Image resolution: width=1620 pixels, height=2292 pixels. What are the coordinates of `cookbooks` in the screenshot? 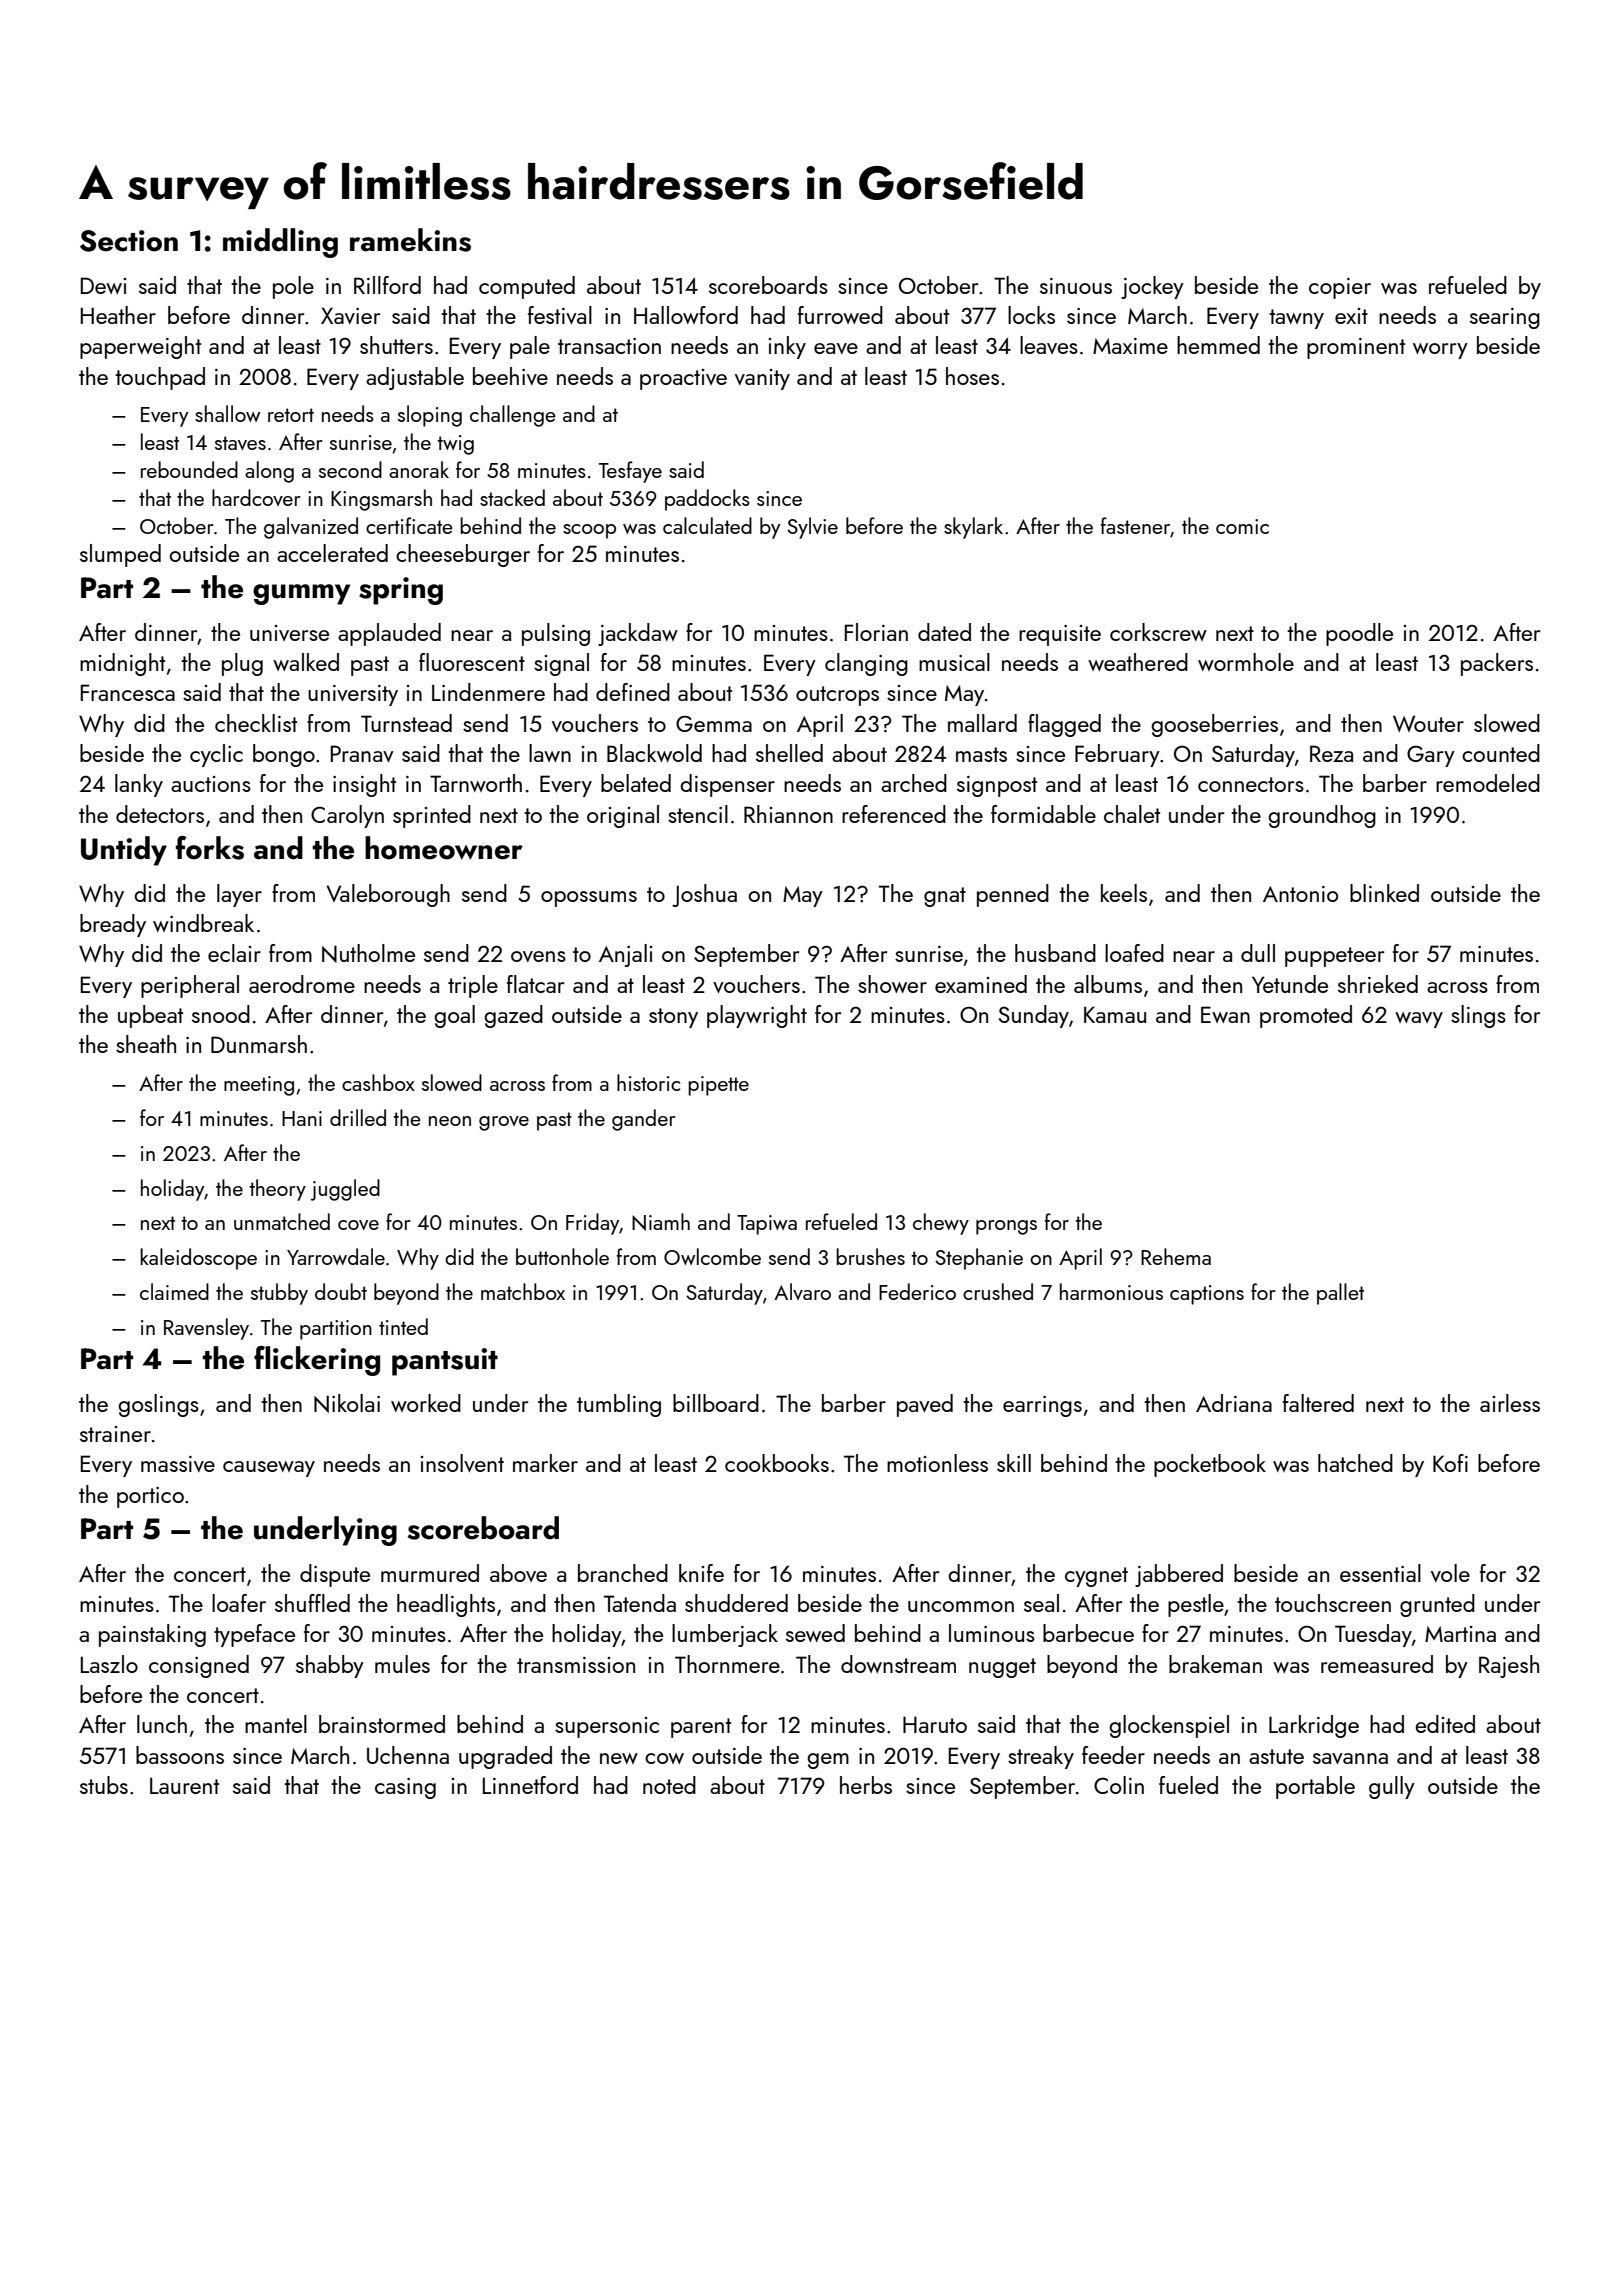 It's located at (777, 1463).
